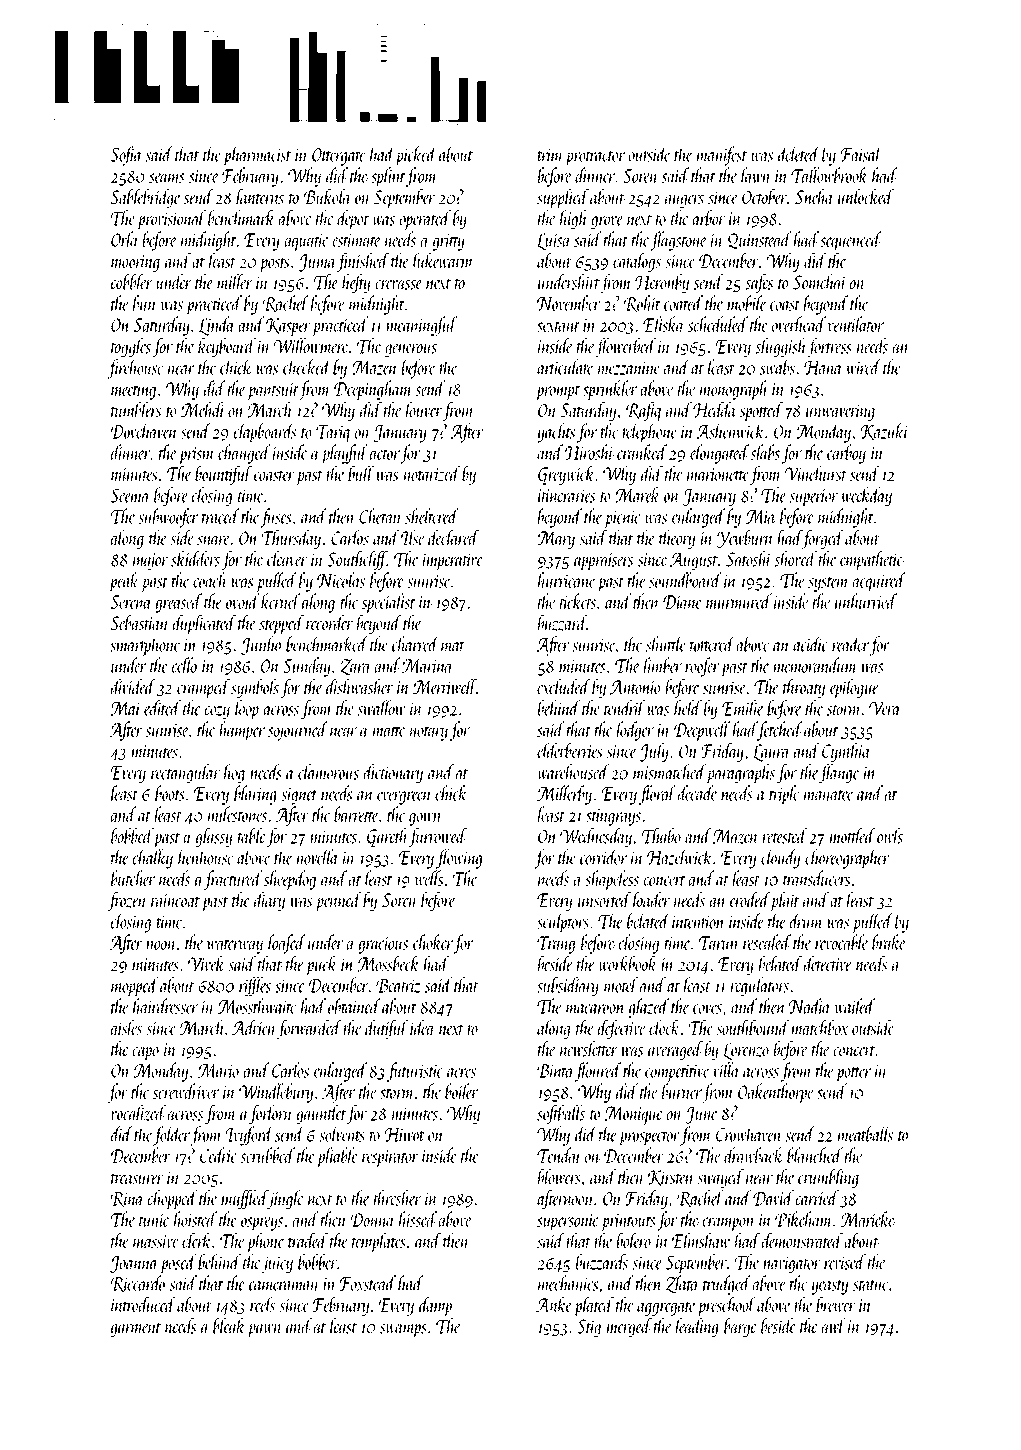 The height and width of the document is (1450, 1021). I want to click on competitive, so click(677, 1073).
